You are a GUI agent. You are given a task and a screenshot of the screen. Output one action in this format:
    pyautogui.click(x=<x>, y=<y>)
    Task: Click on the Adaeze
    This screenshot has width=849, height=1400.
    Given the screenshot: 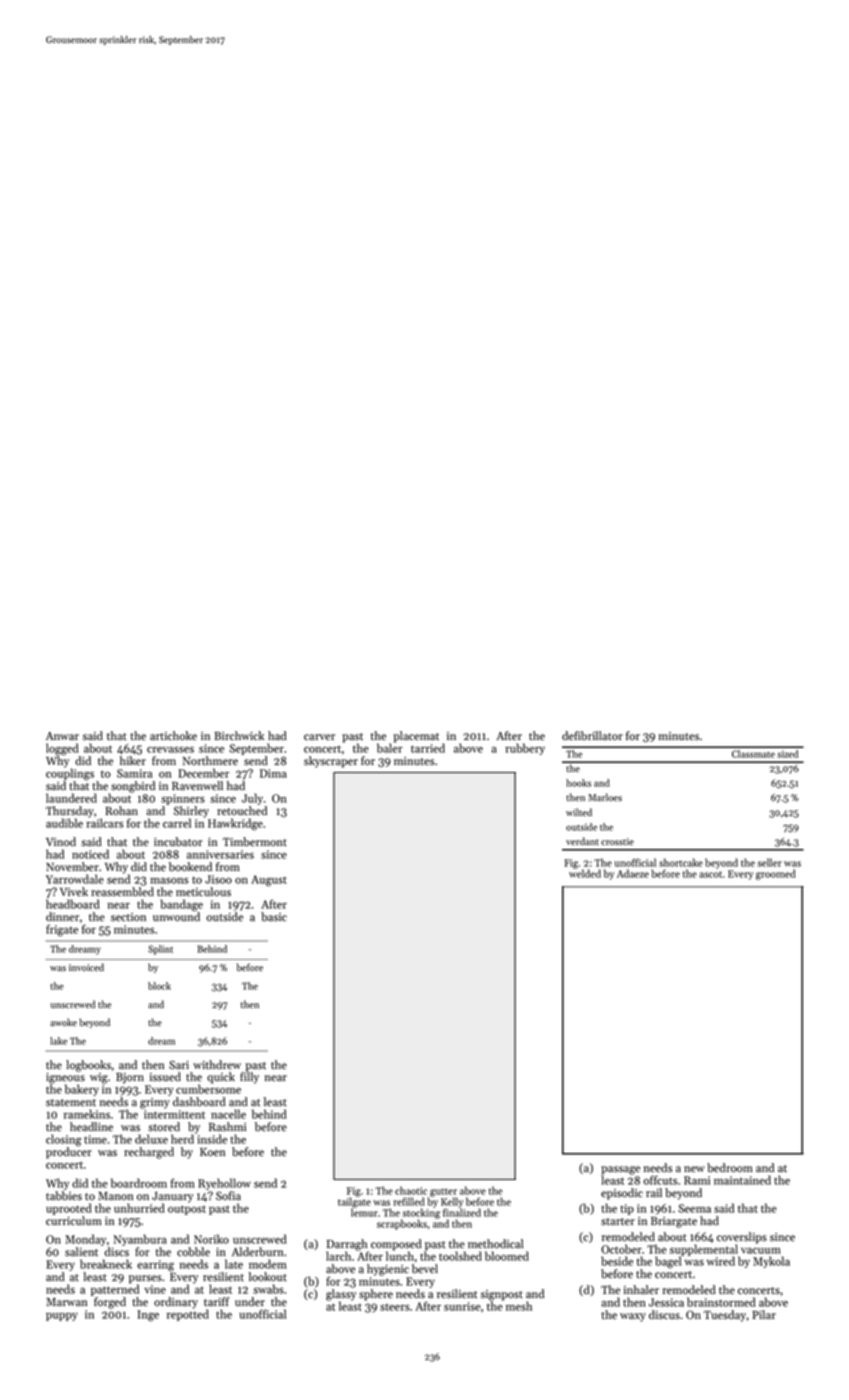 What is the action you would take?
    pyautogui.click(x=633, y=873)
